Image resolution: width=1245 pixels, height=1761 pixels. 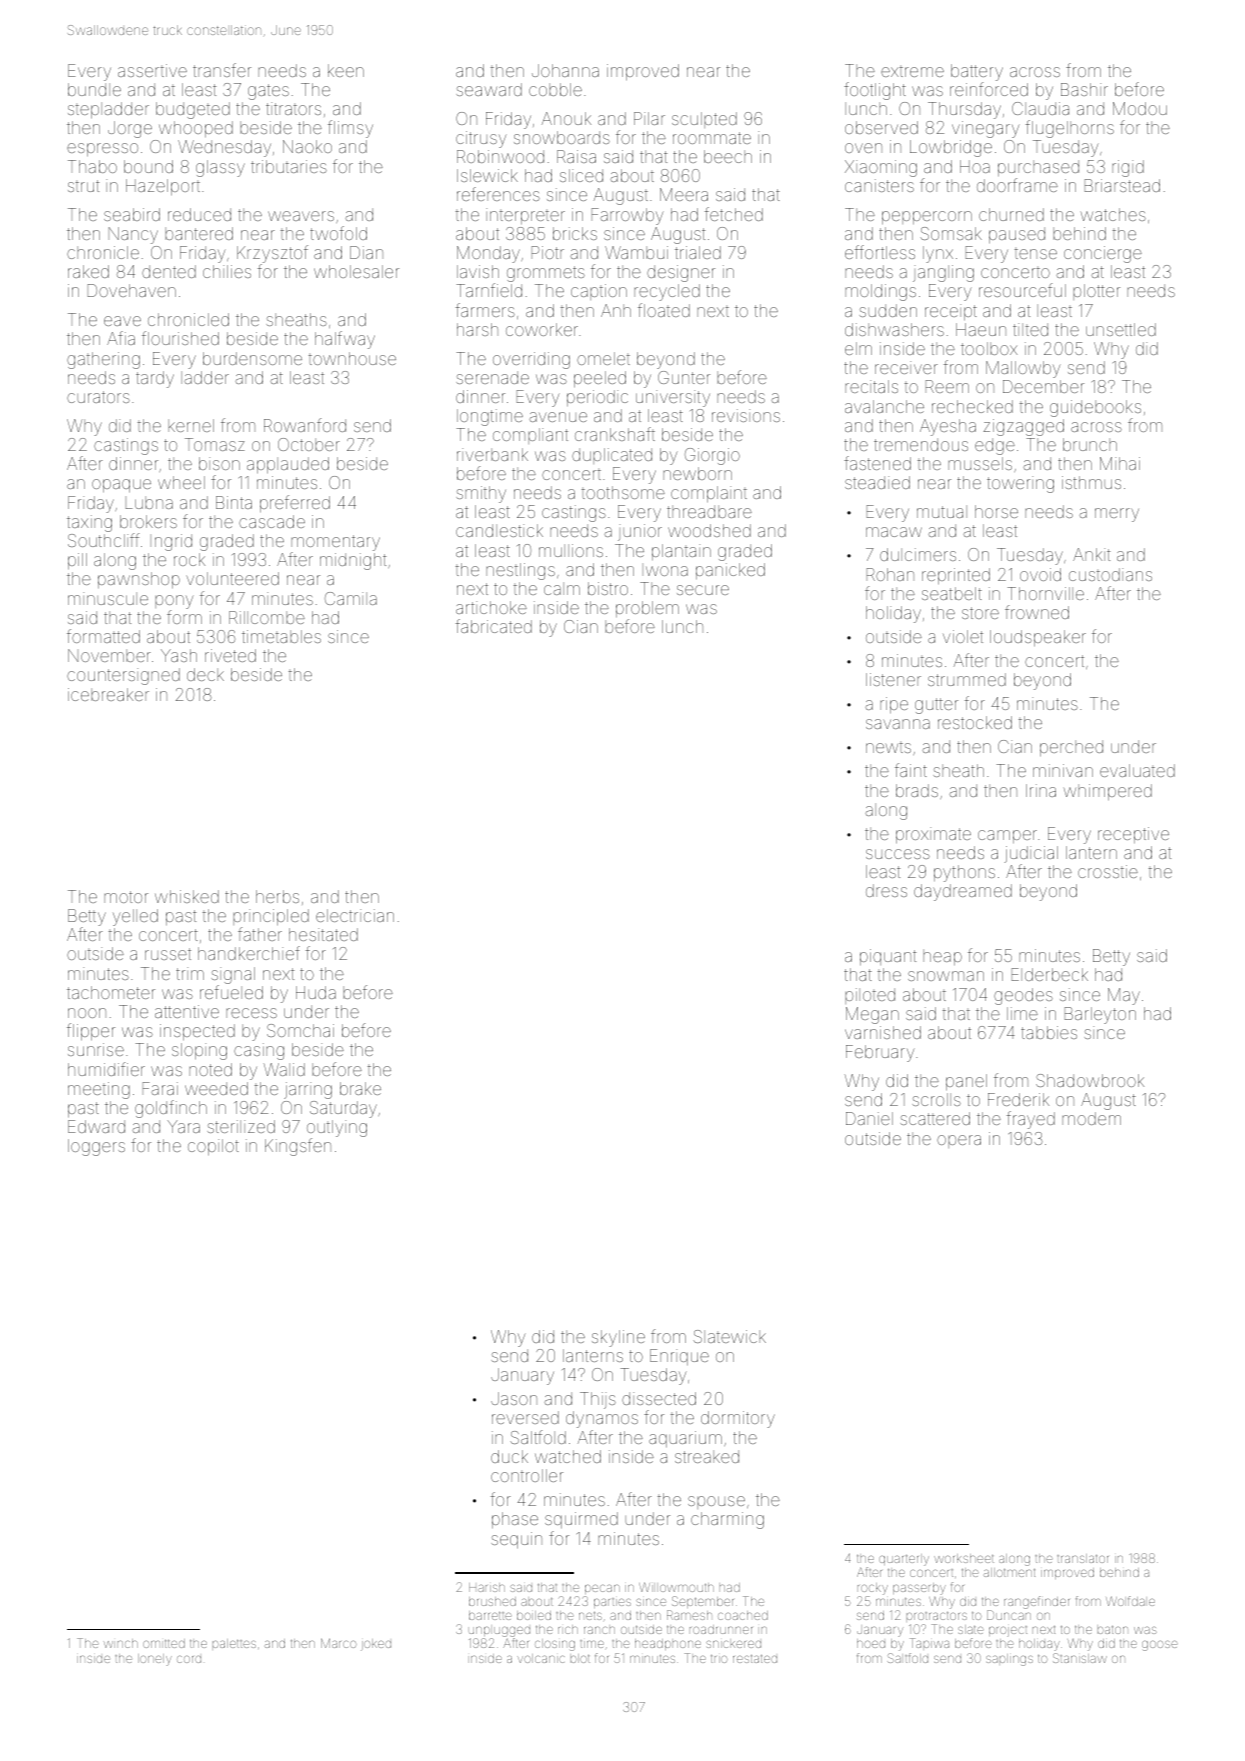 I want to click on skyline, so click(x=618, y=1338).
